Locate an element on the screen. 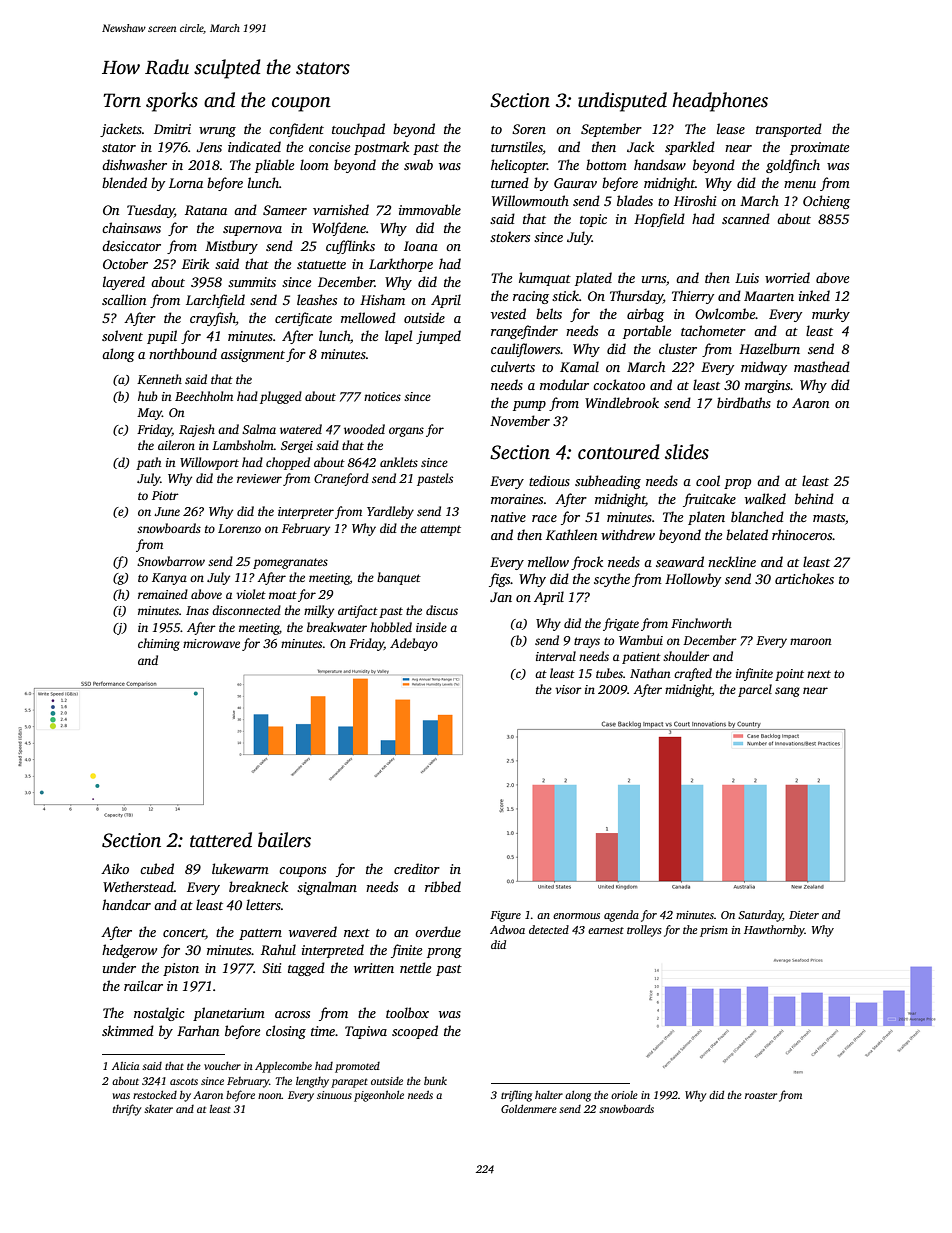 This screenshot has height=1233, width=952. sporks is located at coordinates (172, 102).
